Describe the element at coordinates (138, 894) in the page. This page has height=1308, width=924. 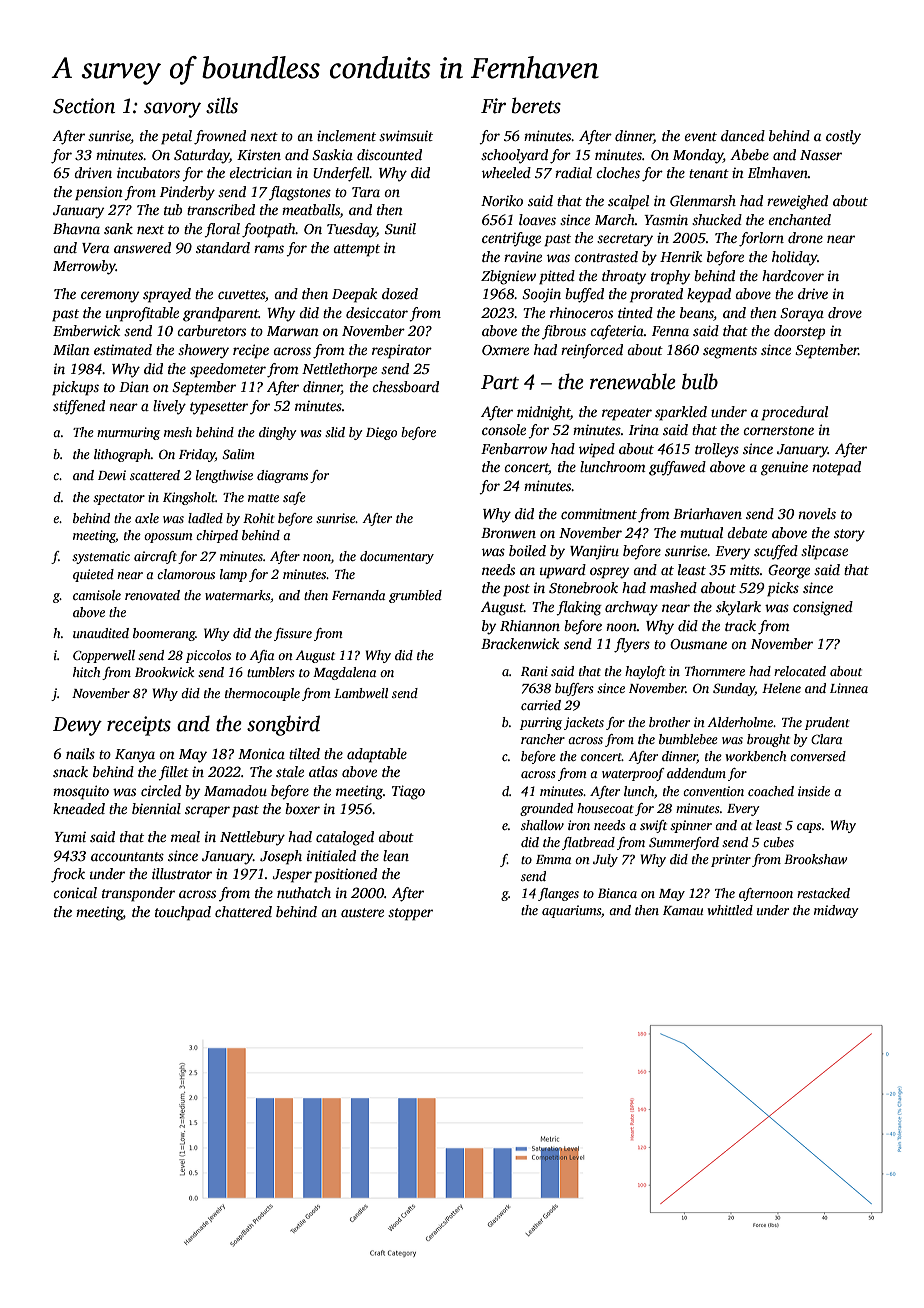
I see `transponder` at that location.
